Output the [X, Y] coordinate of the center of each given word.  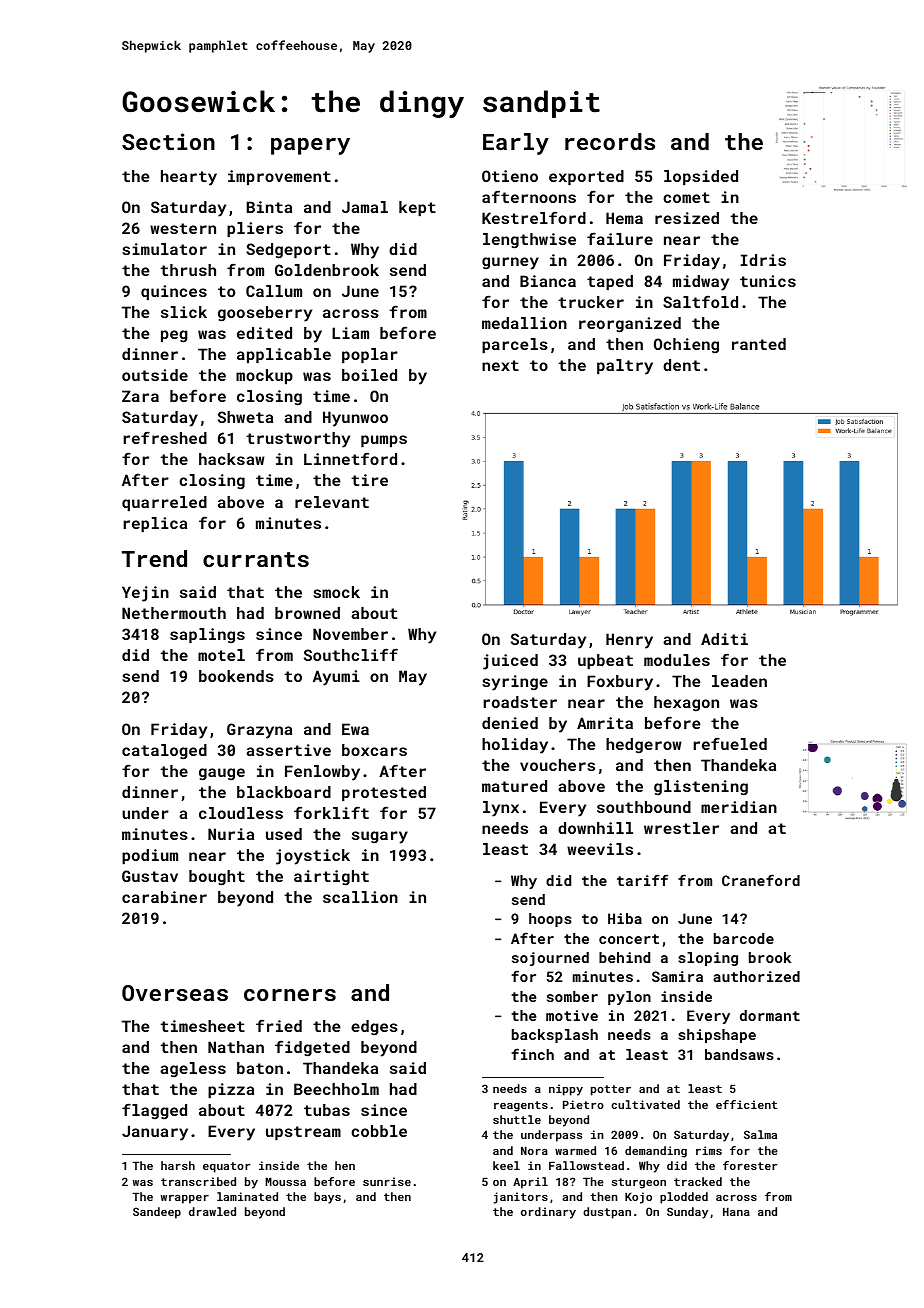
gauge [222, 774]
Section [168, 141]
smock [336, 592]
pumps [384, 441]
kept [417, 208]
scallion [360, 897]
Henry [629, 641]
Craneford [761, 880]
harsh [178, 1165]
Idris [763, 260]
